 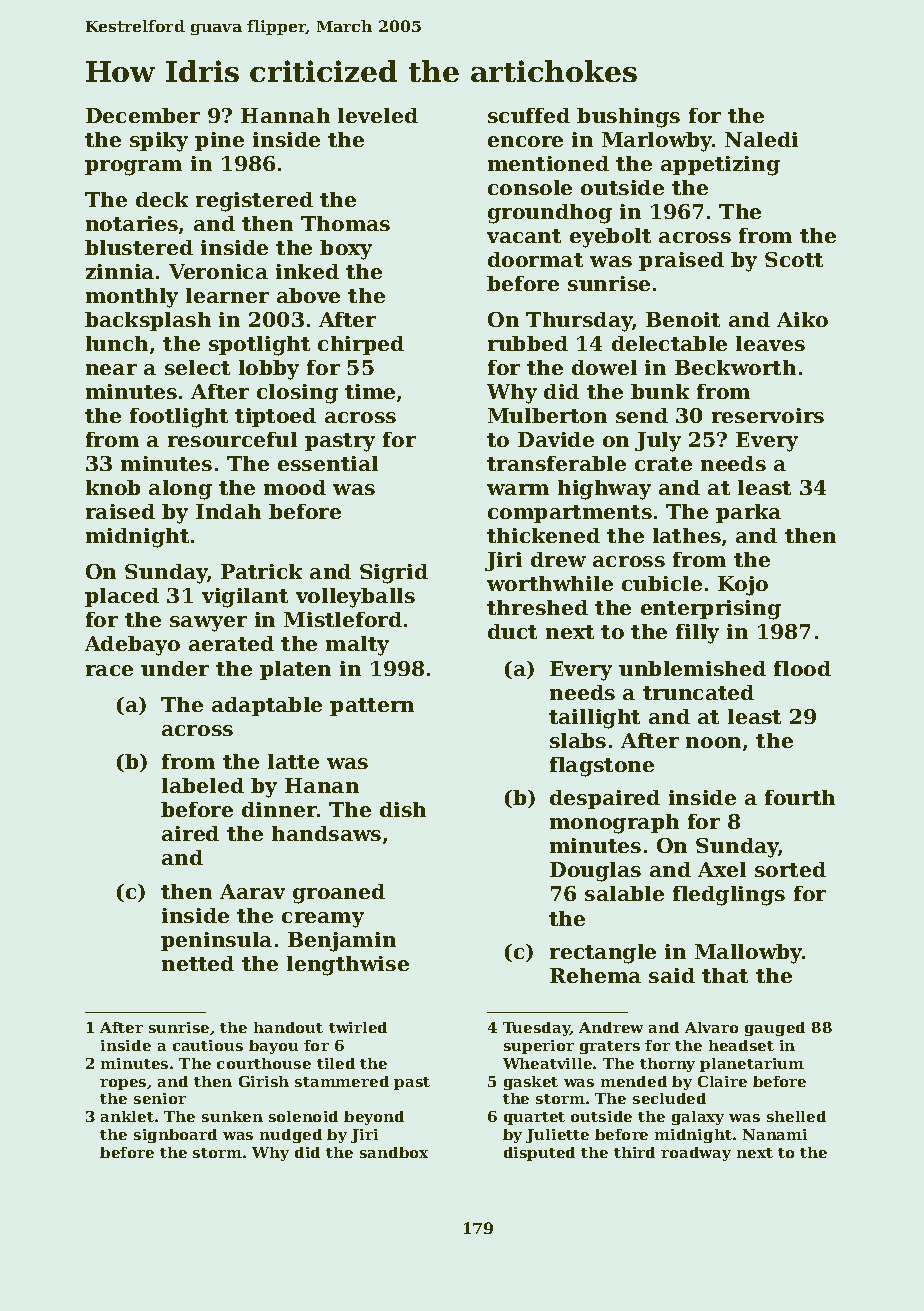 I want to click on Aiko, so click(x=802, y=319).
